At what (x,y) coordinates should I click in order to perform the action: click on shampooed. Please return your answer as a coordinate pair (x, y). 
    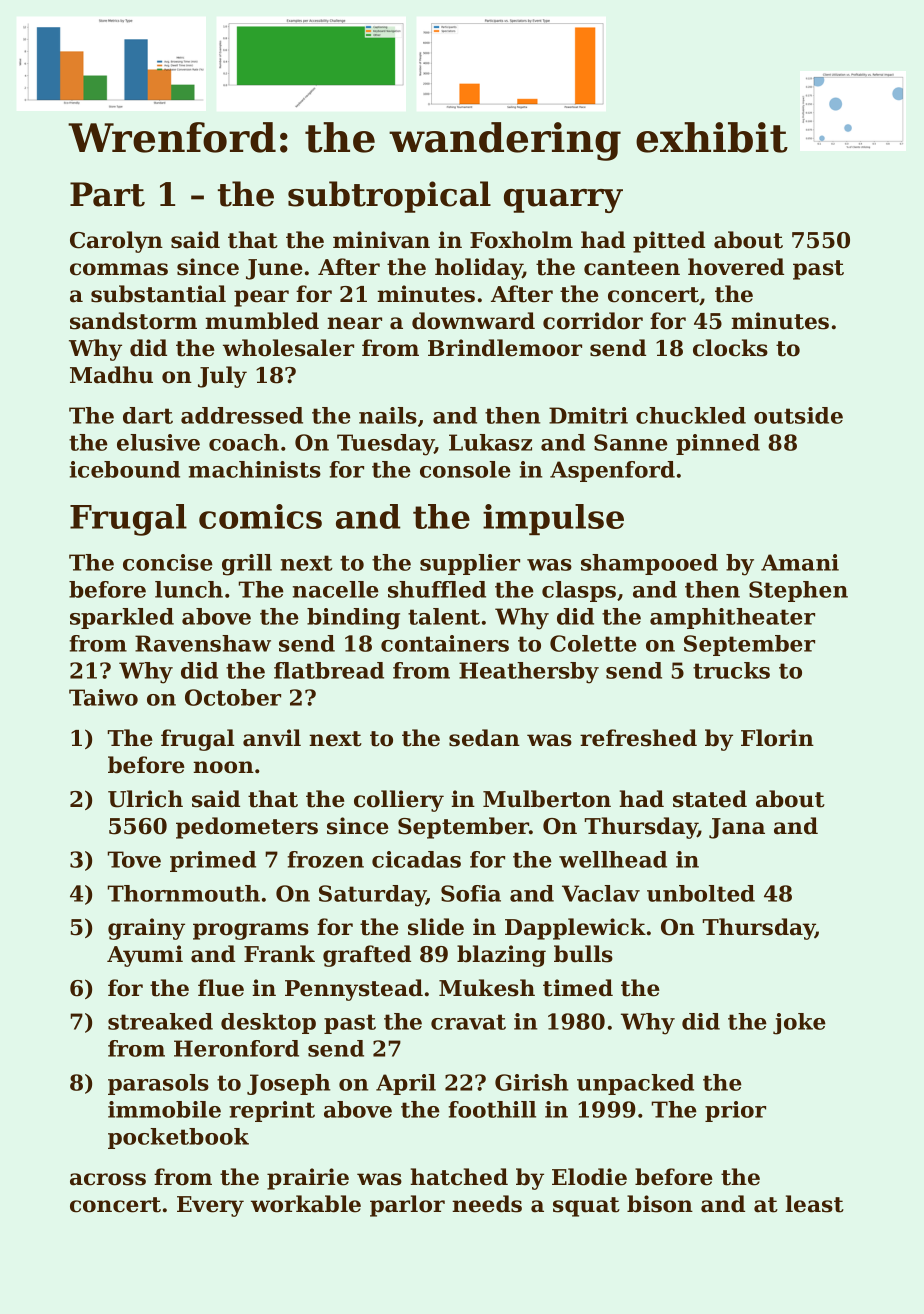
    Looking at the image, I should click on (649, 564).
